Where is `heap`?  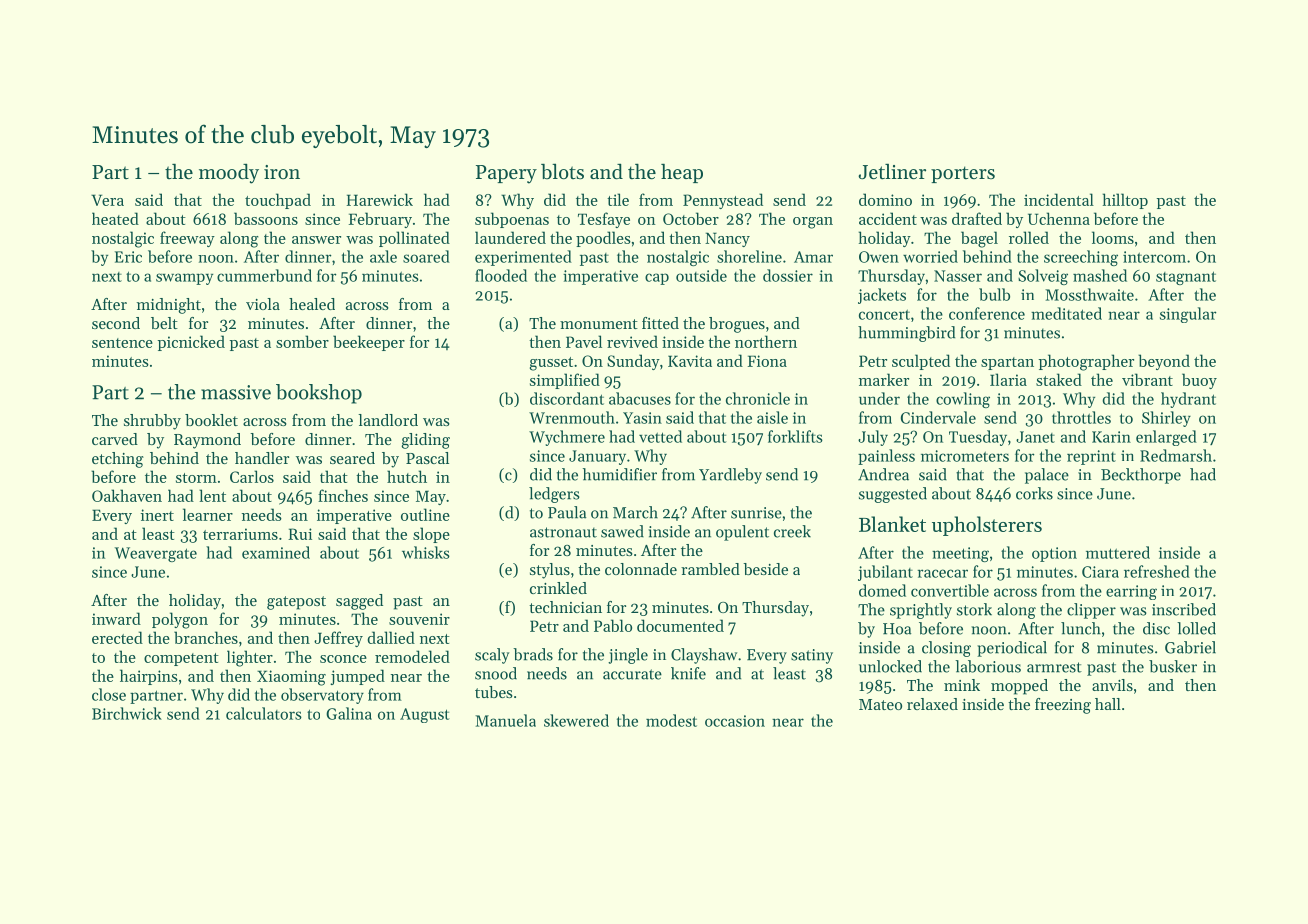
heap is located at coordinates (682, 173).
